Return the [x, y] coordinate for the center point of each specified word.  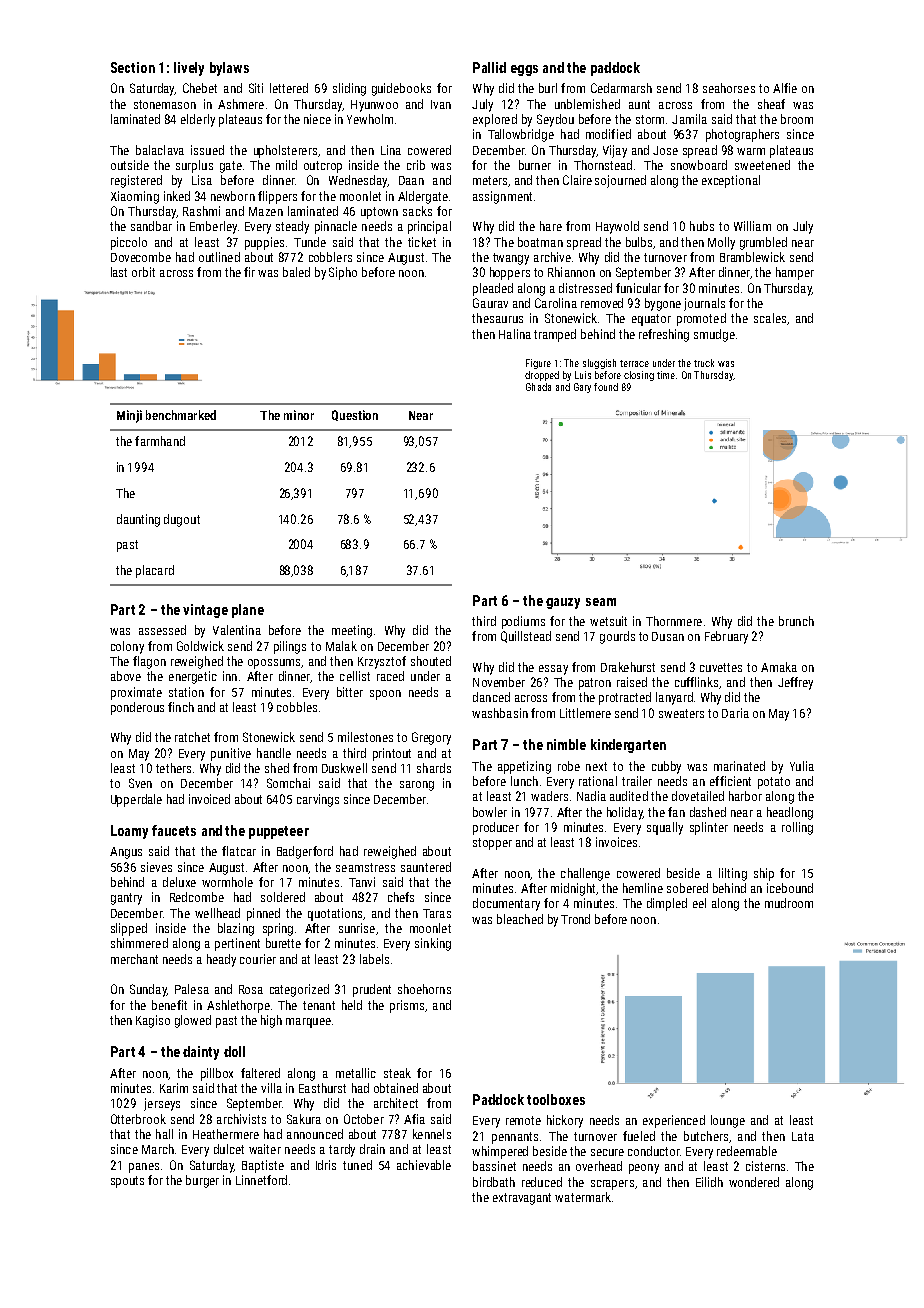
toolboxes [556, 1099]
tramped [555, 335]
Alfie [785, 88]
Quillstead [526, 637]
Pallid [489, 67]
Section [133, 67]
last [119, 272]
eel [699, 903]
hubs [702, 226]
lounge [728, 1121]
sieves [156, 867]
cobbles [297, 707]
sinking [433, 944]
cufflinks [696, 682]
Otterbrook [138, 1119]
